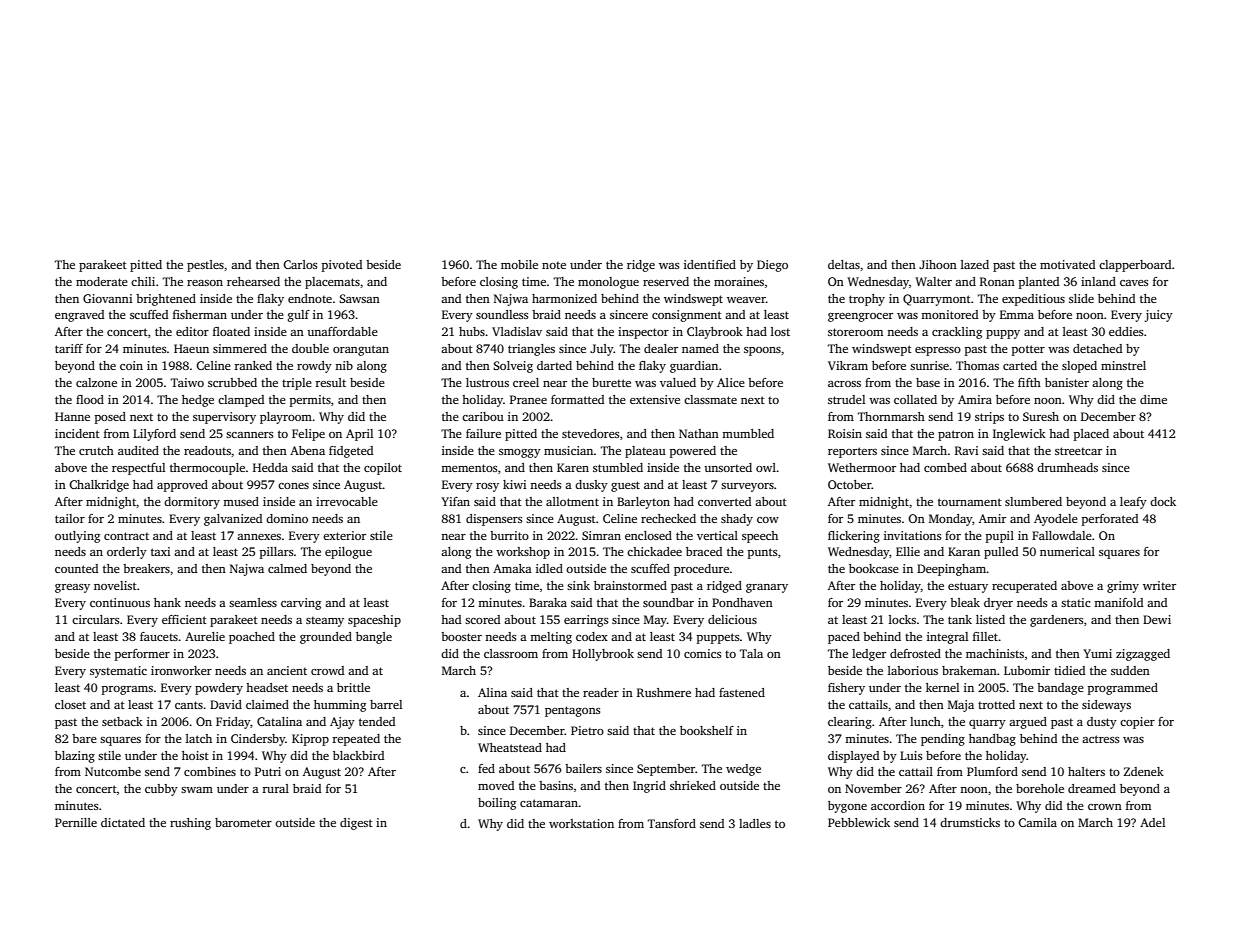 The width and height of the screenshot is (1233, 952). I want to click on rural, so click(275, 788).
